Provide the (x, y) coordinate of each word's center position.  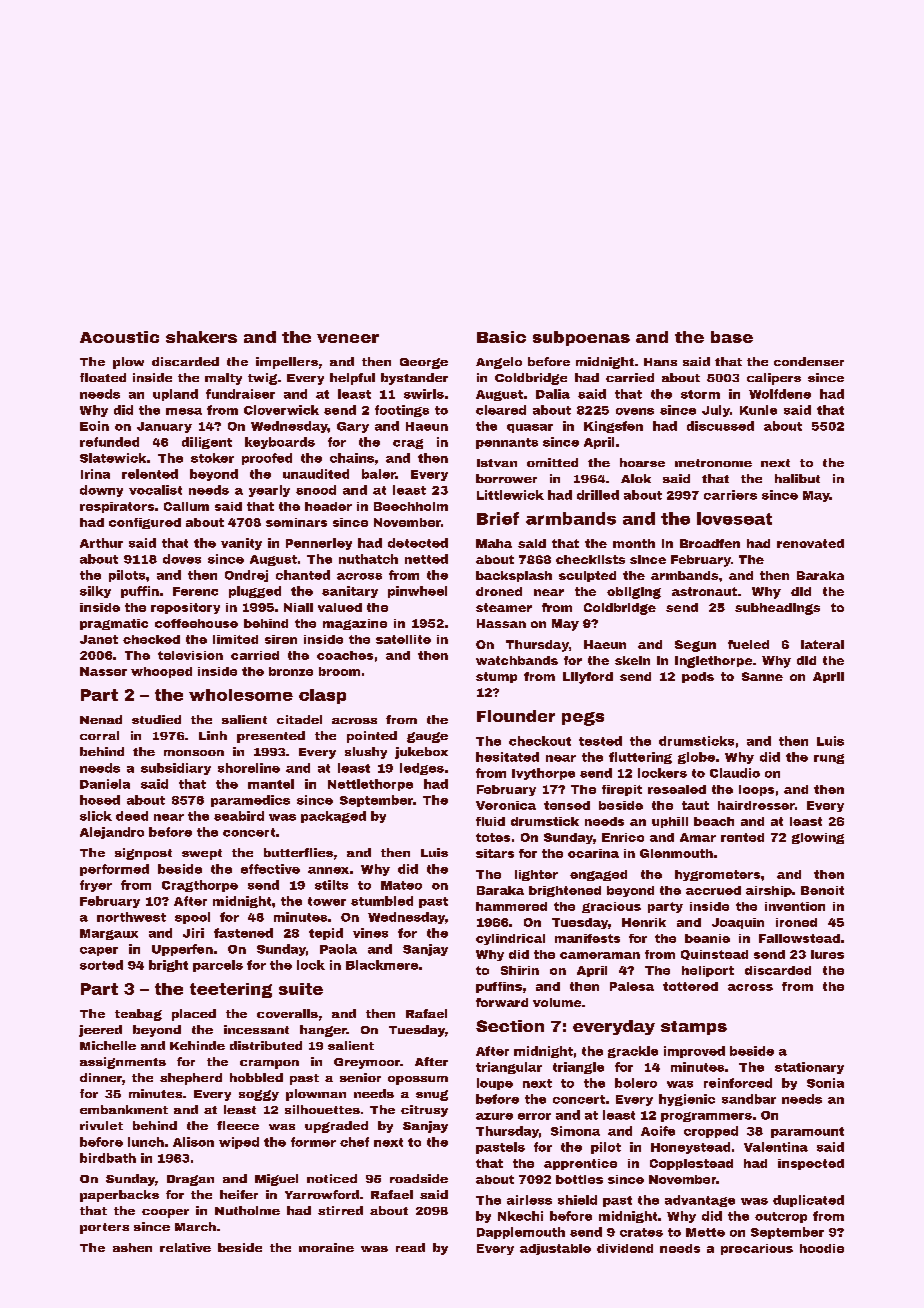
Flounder (516, 716)
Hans (660, 362)
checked (151, 639)
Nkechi (520, 1216)
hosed (100, 800)
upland (175, 395)
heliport (708, 971)
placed (194, 1015)
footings (402, 411)
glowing (818, 838)
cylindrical (510, 939)
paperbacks (119, 1196)
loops (756, 790)
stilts (331, 885)
